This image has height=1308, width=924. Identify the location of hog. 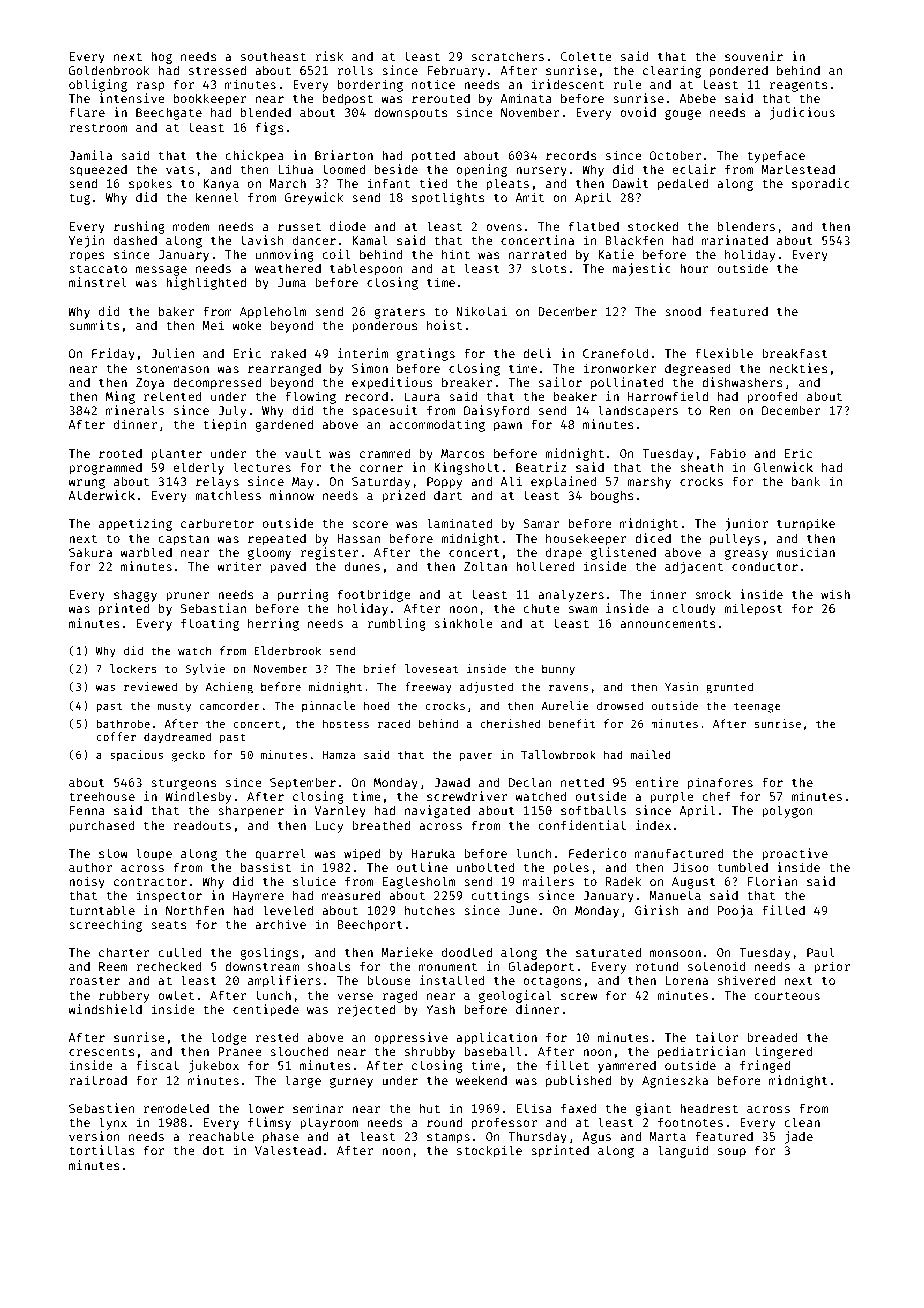
(161, 58).
